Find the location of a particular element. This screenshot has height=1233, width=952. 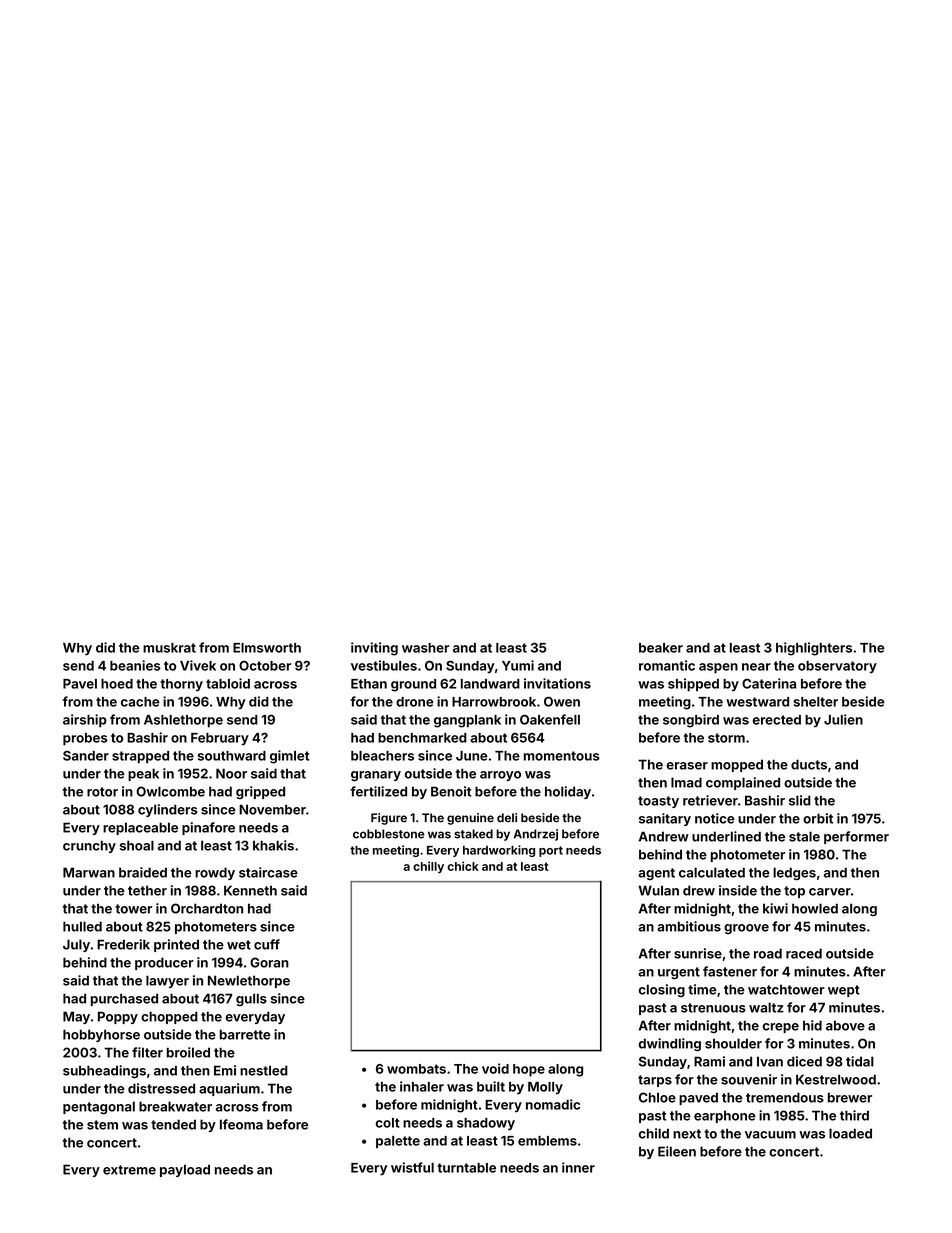

cuff is located at coordinates (267, 944).
